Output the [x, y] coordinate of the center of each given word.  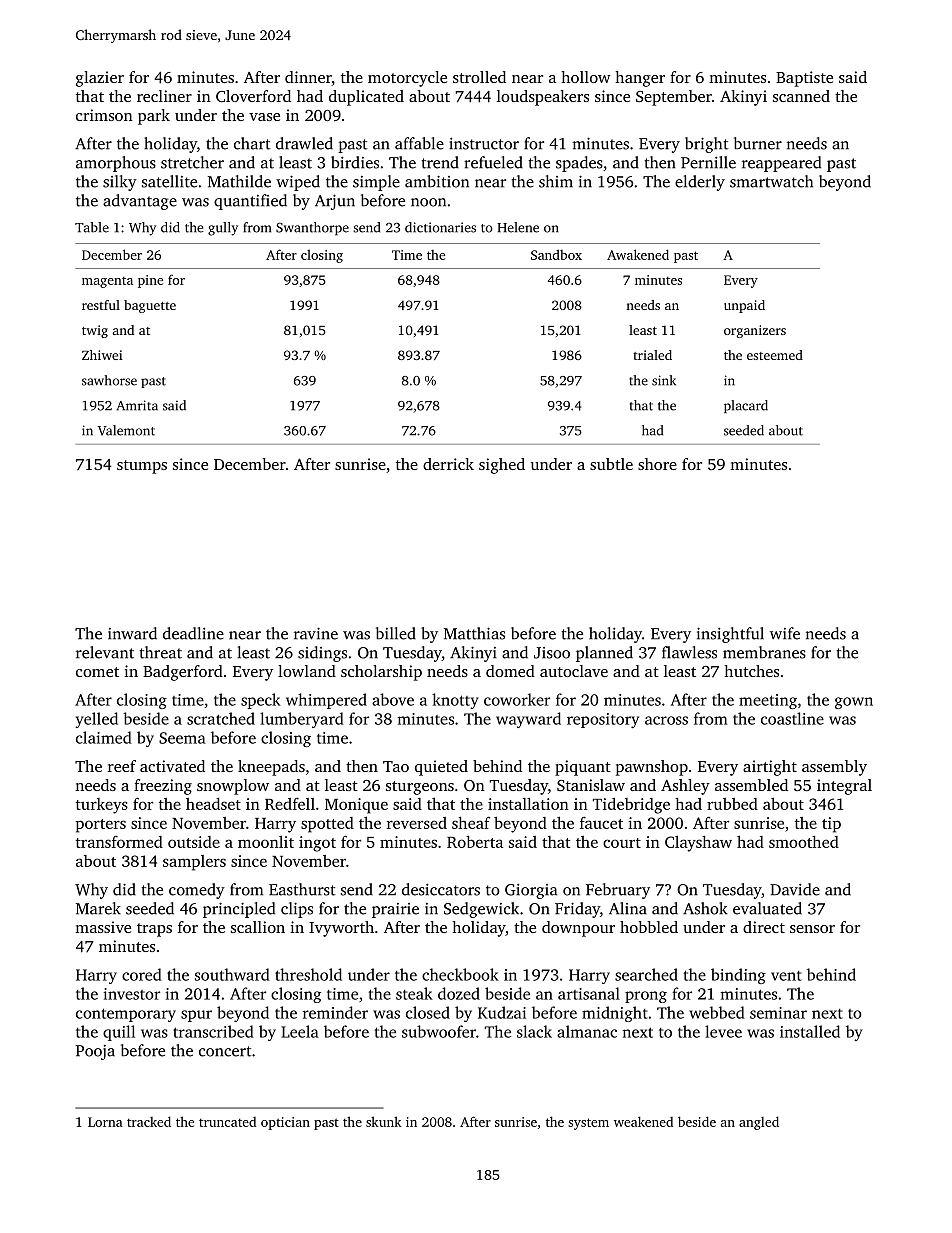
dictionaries [440, 227]
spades [579, 164]
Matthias [474, 633]
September [674, 98]
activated [172, 766]
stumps [142, 467]
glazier [100, 79]
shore [657, 464]
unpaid [744, 306]
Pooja [95, 1052]
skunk [383, 1121]
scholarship [381, 673]
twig [95, 331]
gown [854, 703]
